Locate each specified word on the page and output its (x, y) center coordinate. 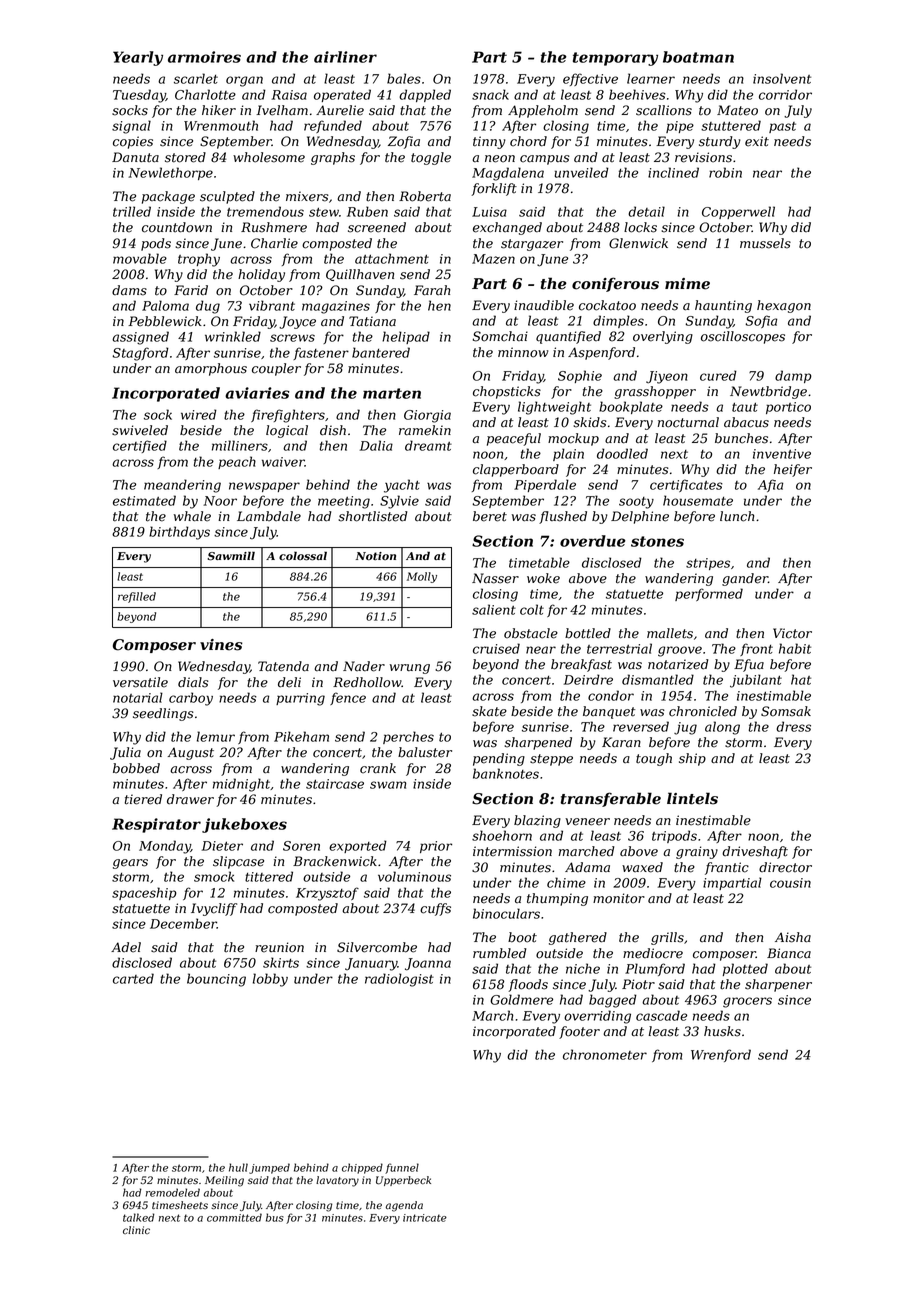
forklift (494, 189)
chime (566, 882)
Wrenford (721, 1055)
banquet (609, 712)
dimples (618, 321)
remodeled (173, 1192)
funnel (402, 1168)
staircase (335, 784)
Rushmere (274, 227)
